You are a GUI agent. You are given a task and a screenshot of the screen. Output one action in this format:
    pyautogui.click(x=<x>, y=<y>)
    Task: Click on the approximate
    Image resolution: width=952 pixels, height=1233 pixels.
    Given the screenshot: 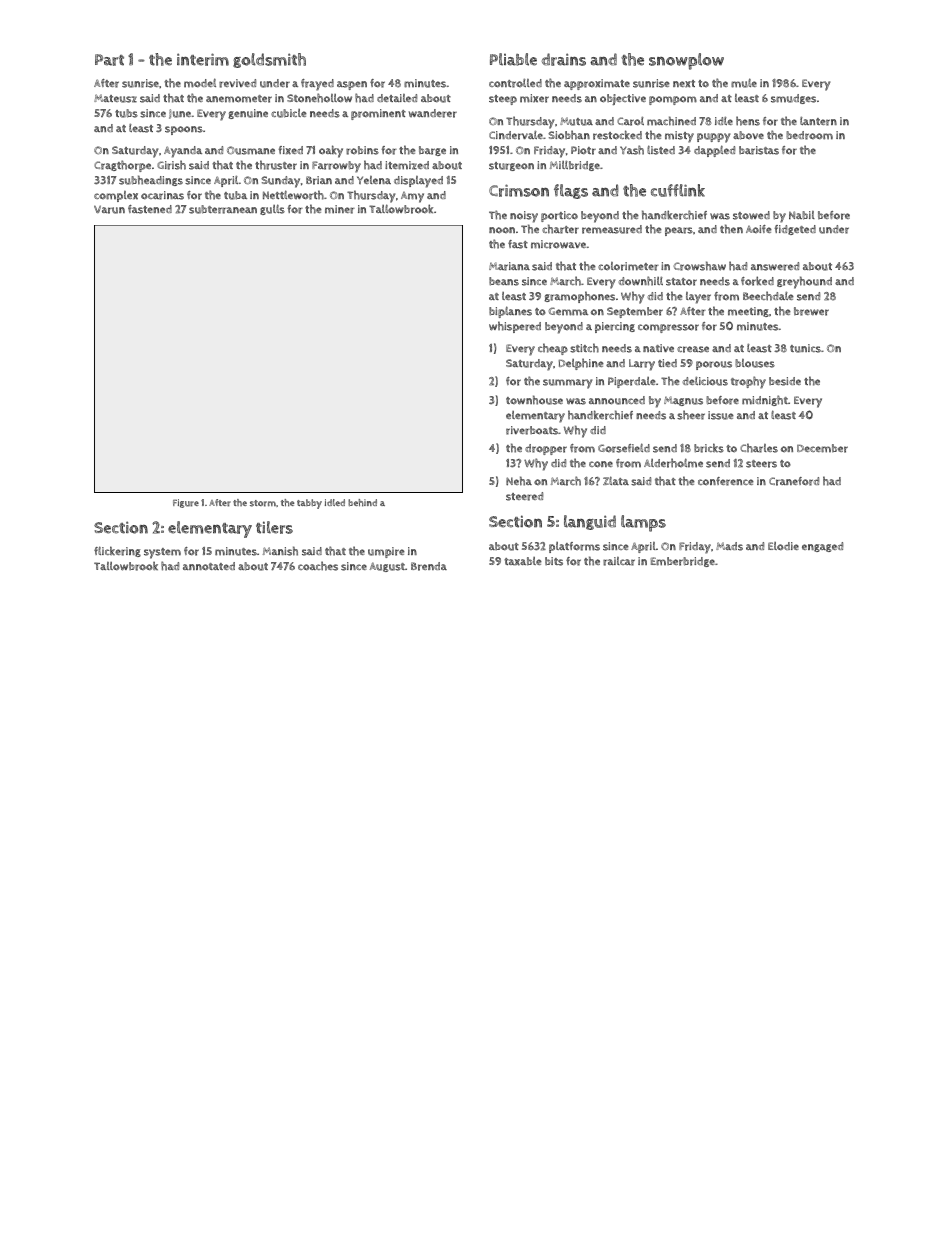 What is the action you would take?
    pyautogui.click(x=597, y=84)
